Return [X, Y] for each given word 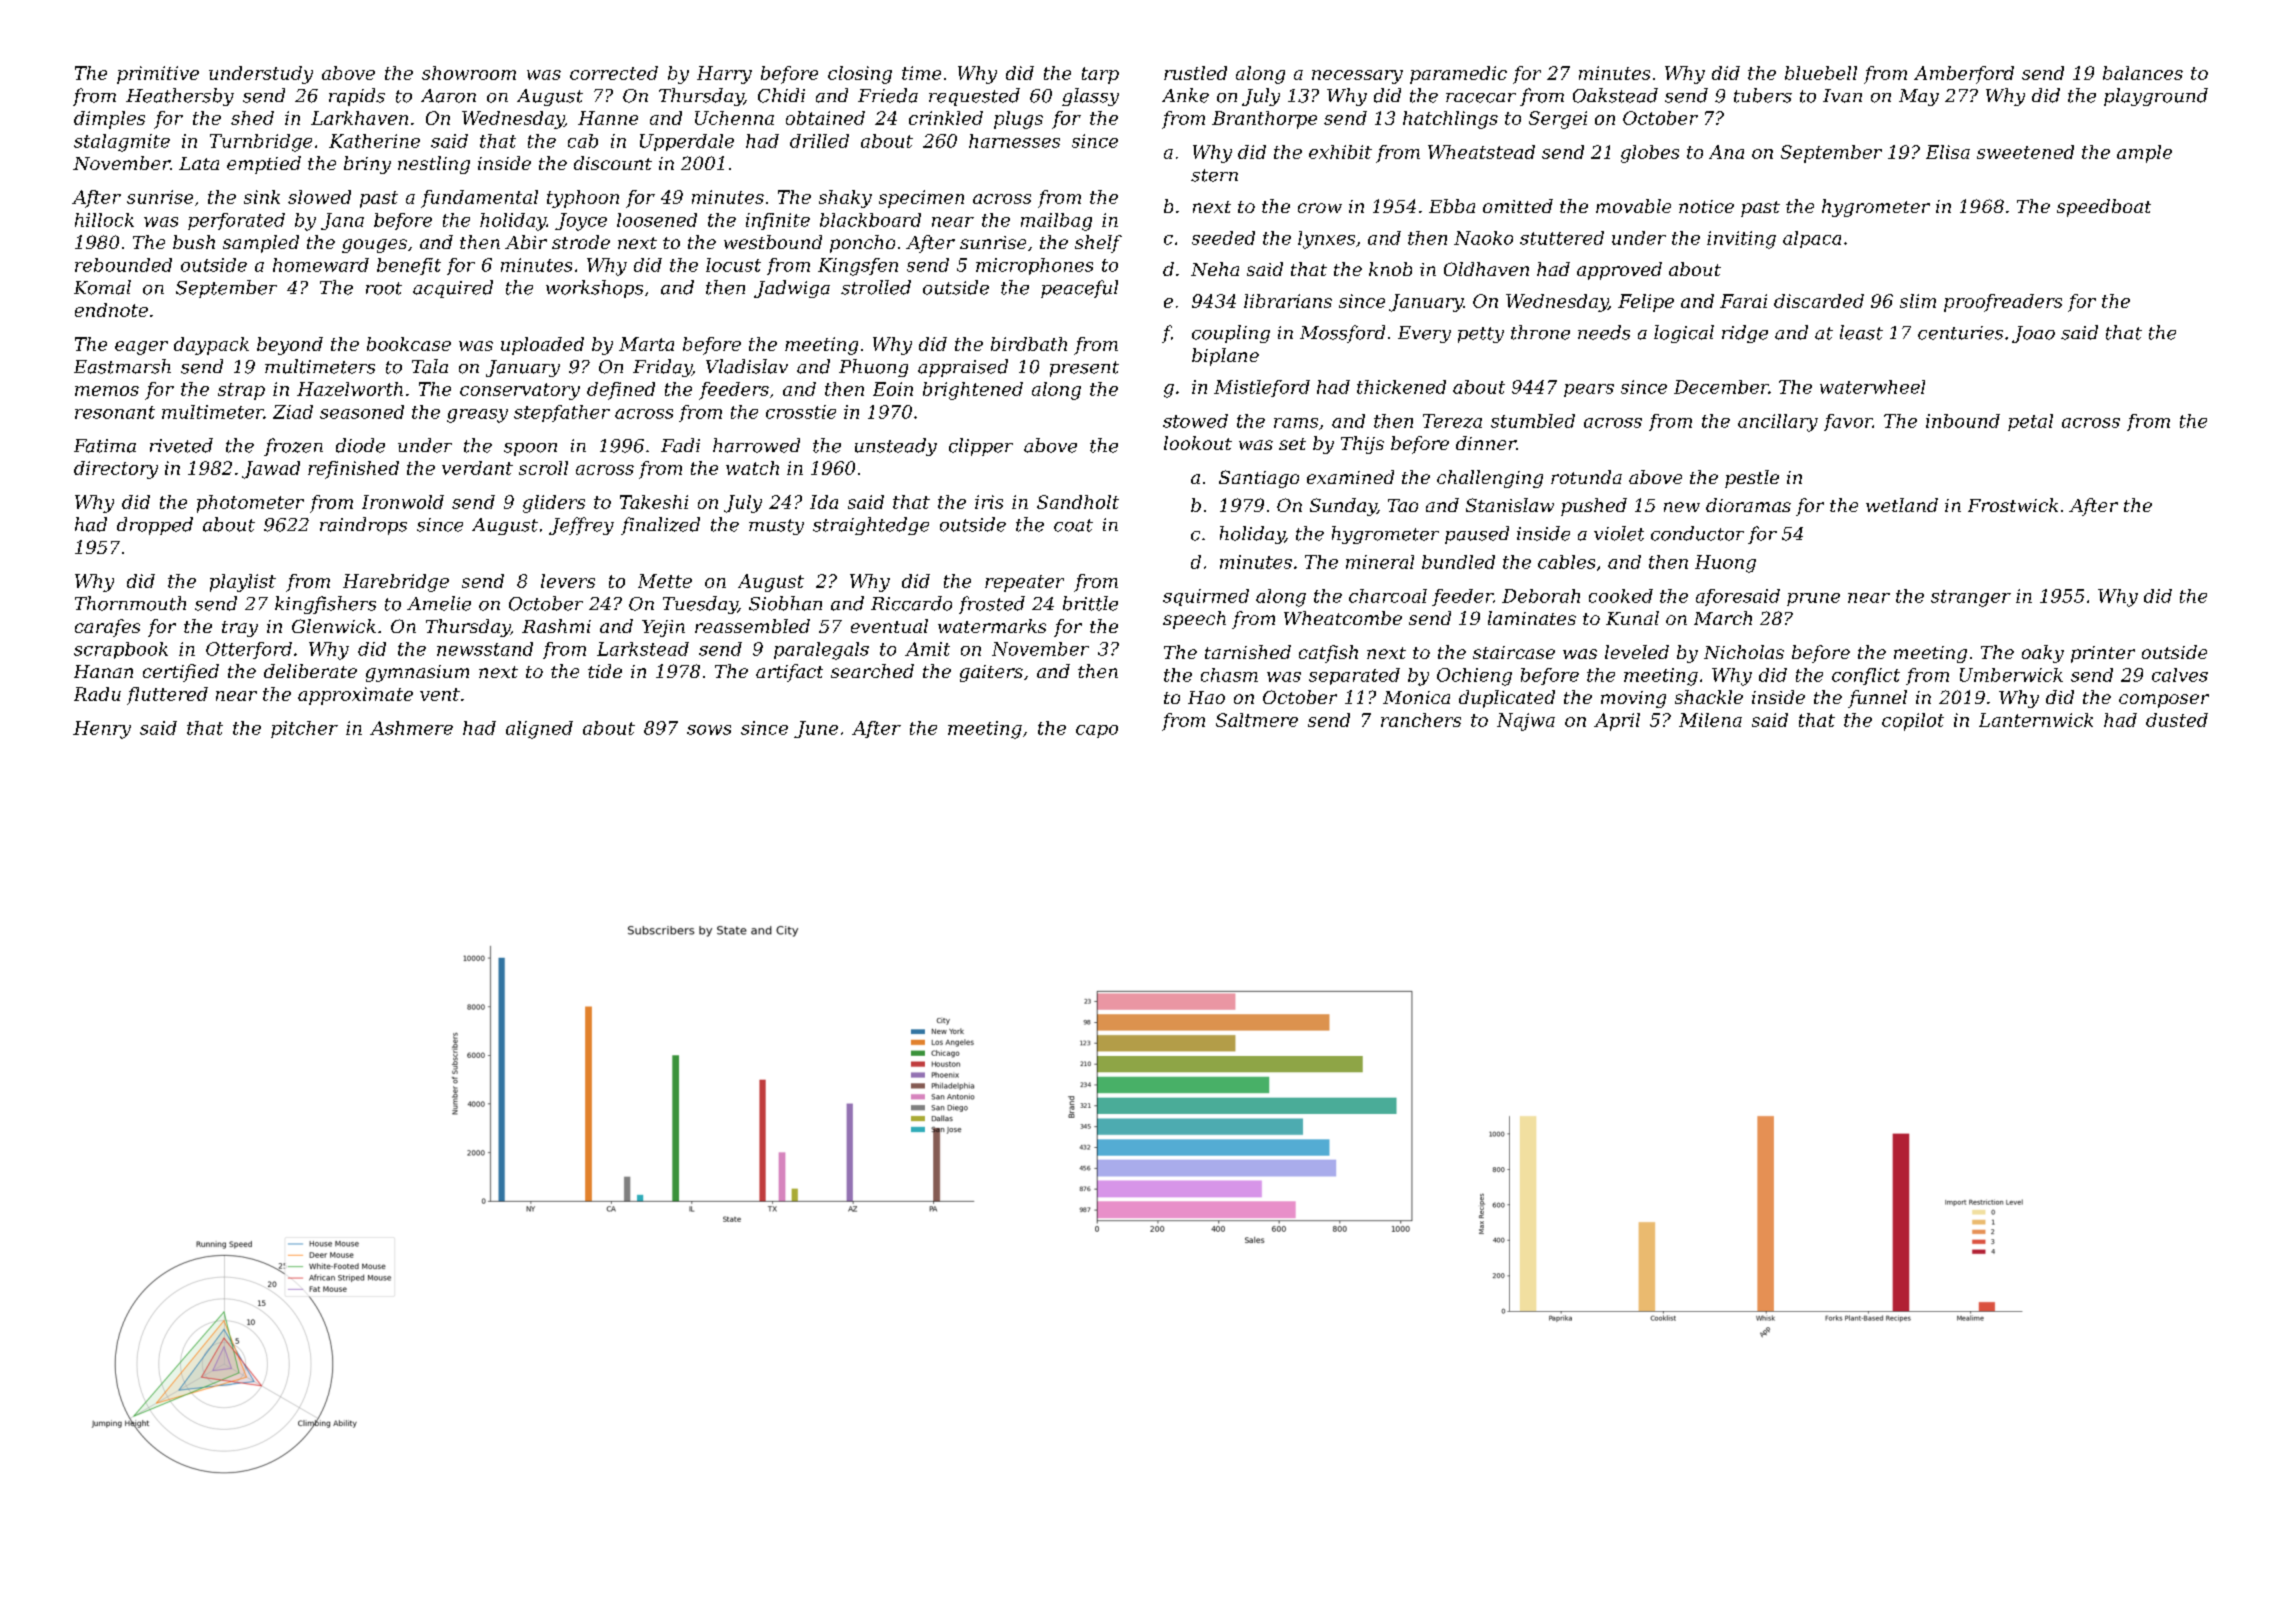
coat [1073, 525]
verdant [477, 468]
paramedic [1458, 75]
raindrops [363, 526]
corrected [614, 73]
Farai [1743, 301]
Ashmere [411, 728]
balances [2143, 73]
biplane [1225, 357]
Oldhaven [1486, 269]
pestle [1752, 479]
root [384, 288]
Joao [2033, 334]
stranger [1971, 598]
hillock [104, 220]
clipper [981, 447]
